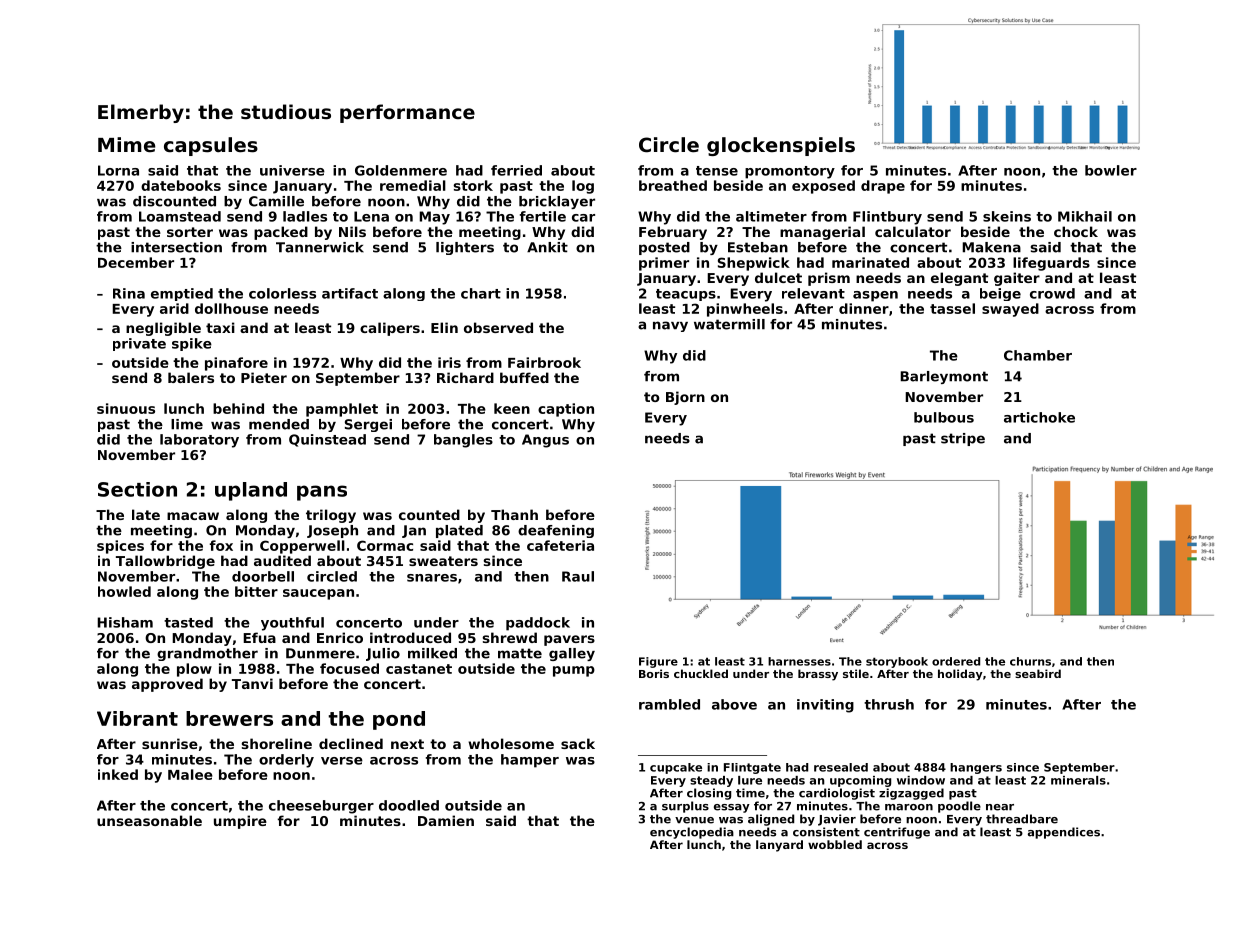 The height and width of the screenshot is (952, 1233). What do you see at coordinates (190, 232) in the screenshot?
I see `sorter` at bounding box center [190, 232].
